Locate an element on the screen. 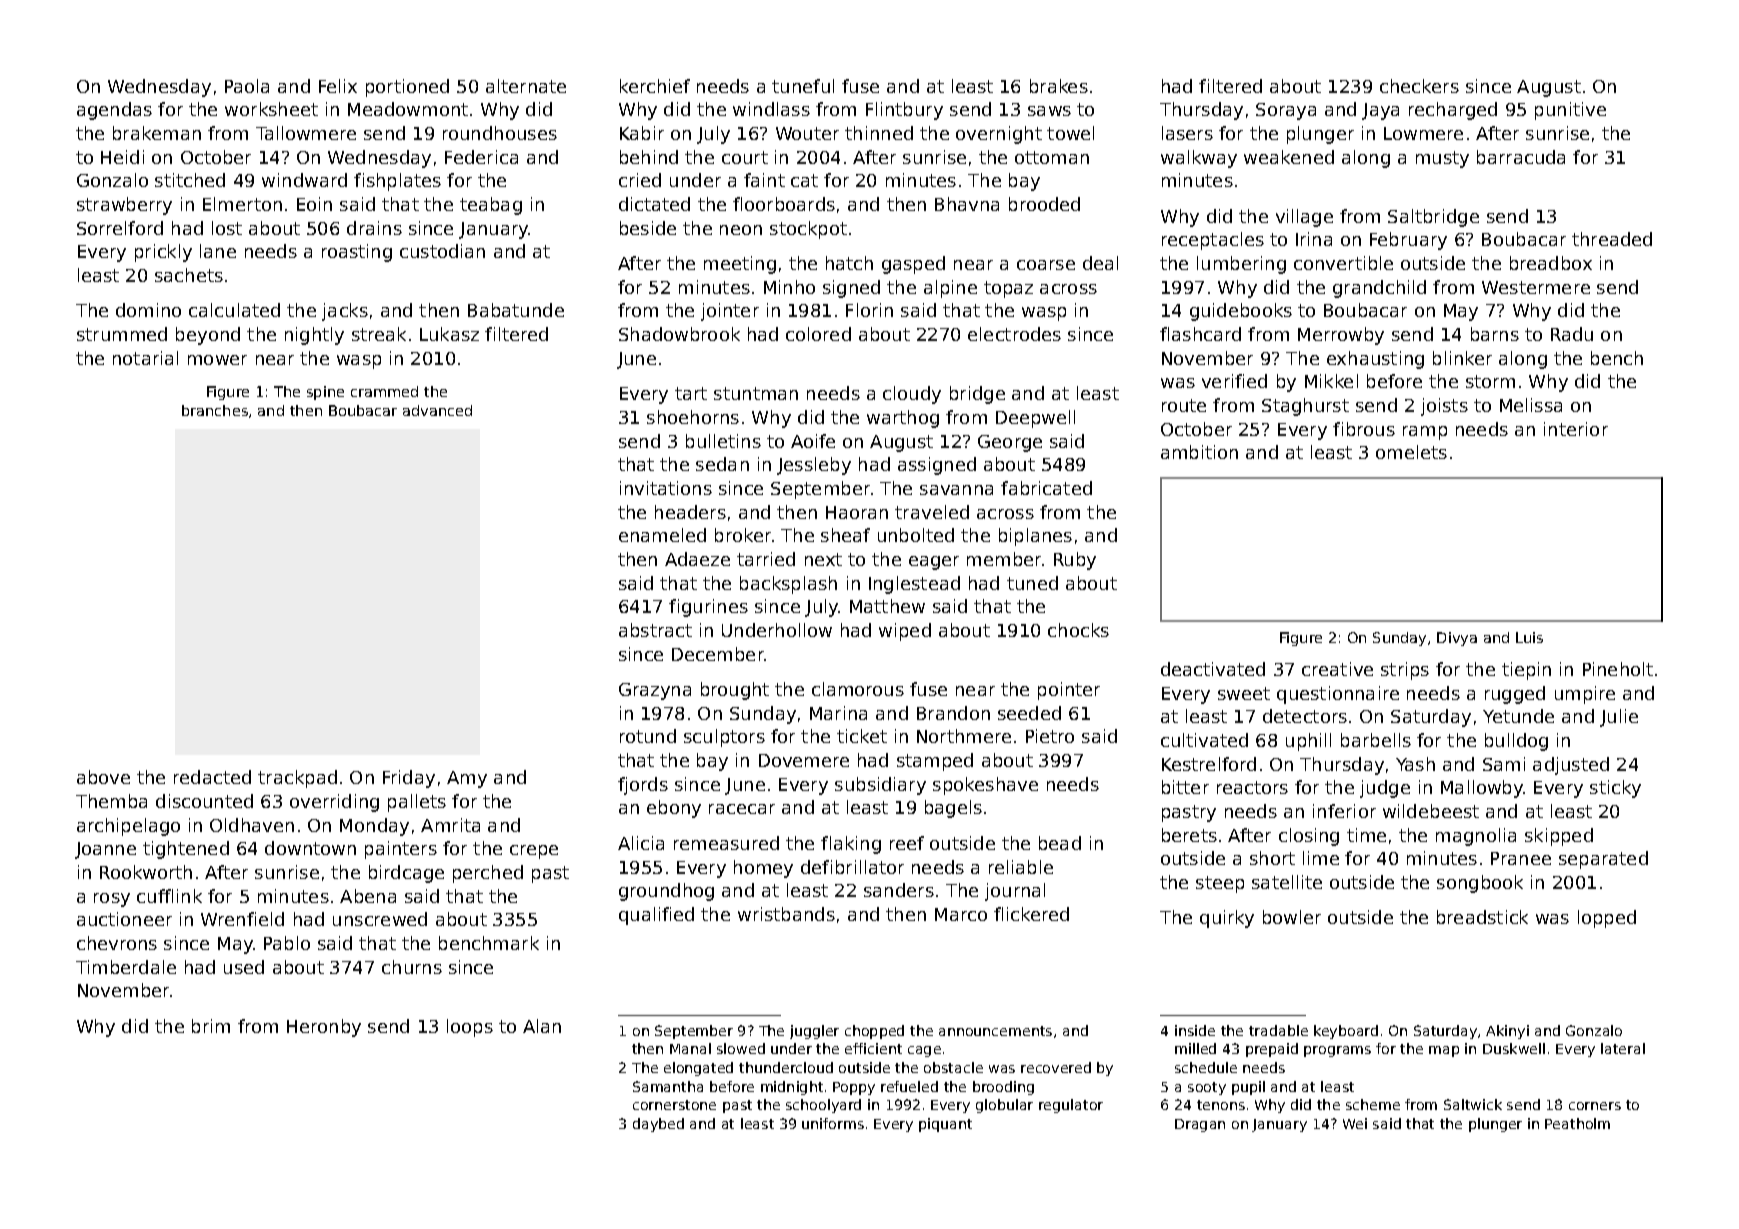  Pineholt is located at coordinates (1618, 669).
